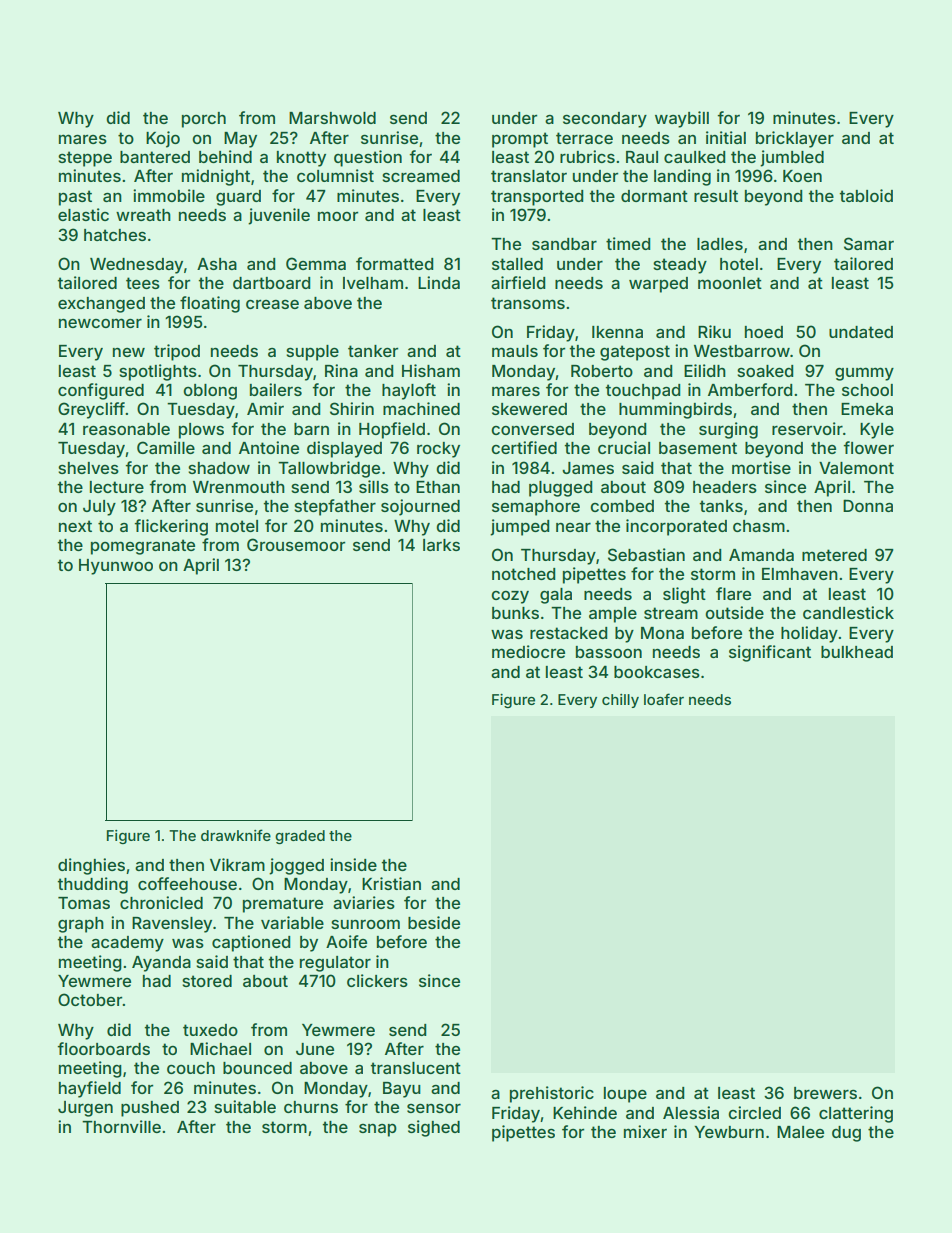 The height and width of the screenshot is (1233, 952). Describe the element at coordinates (624, 447) in the screenshot. I see `crucial` at that location.
